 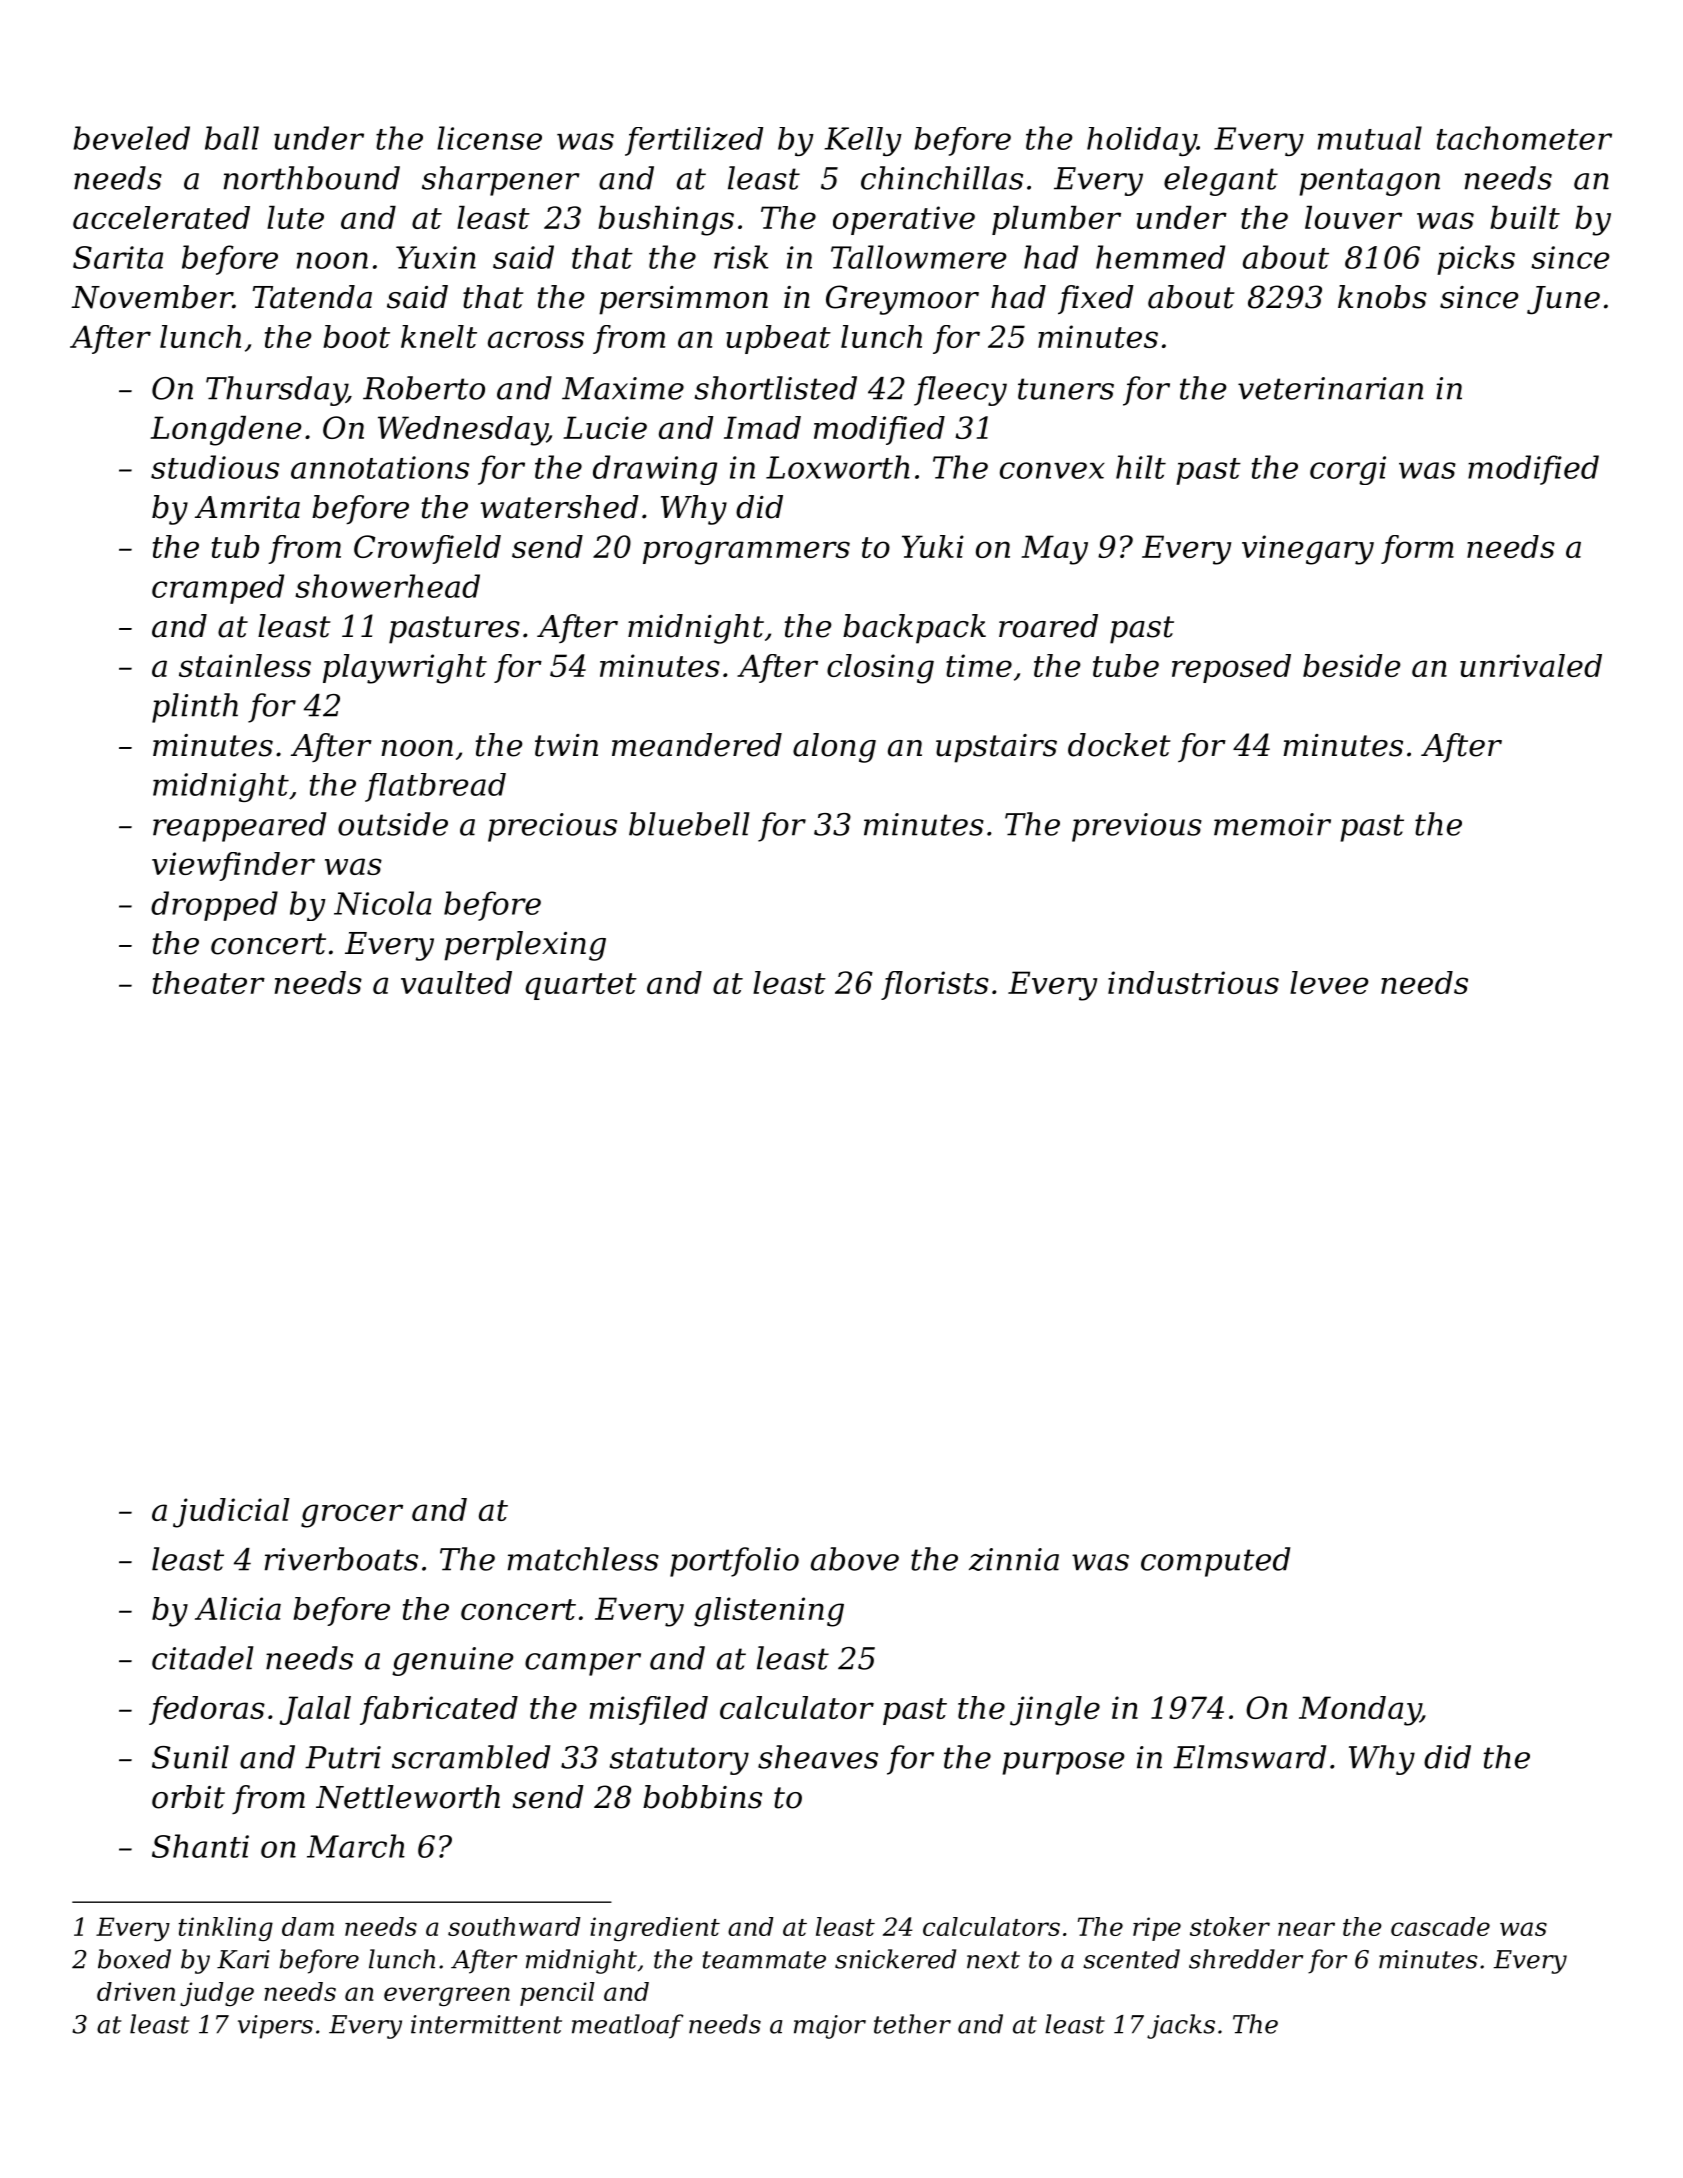 What do you see at coordinates (1476, 260) in the image?
I see `picks` at bounding box center [1476, 260].
